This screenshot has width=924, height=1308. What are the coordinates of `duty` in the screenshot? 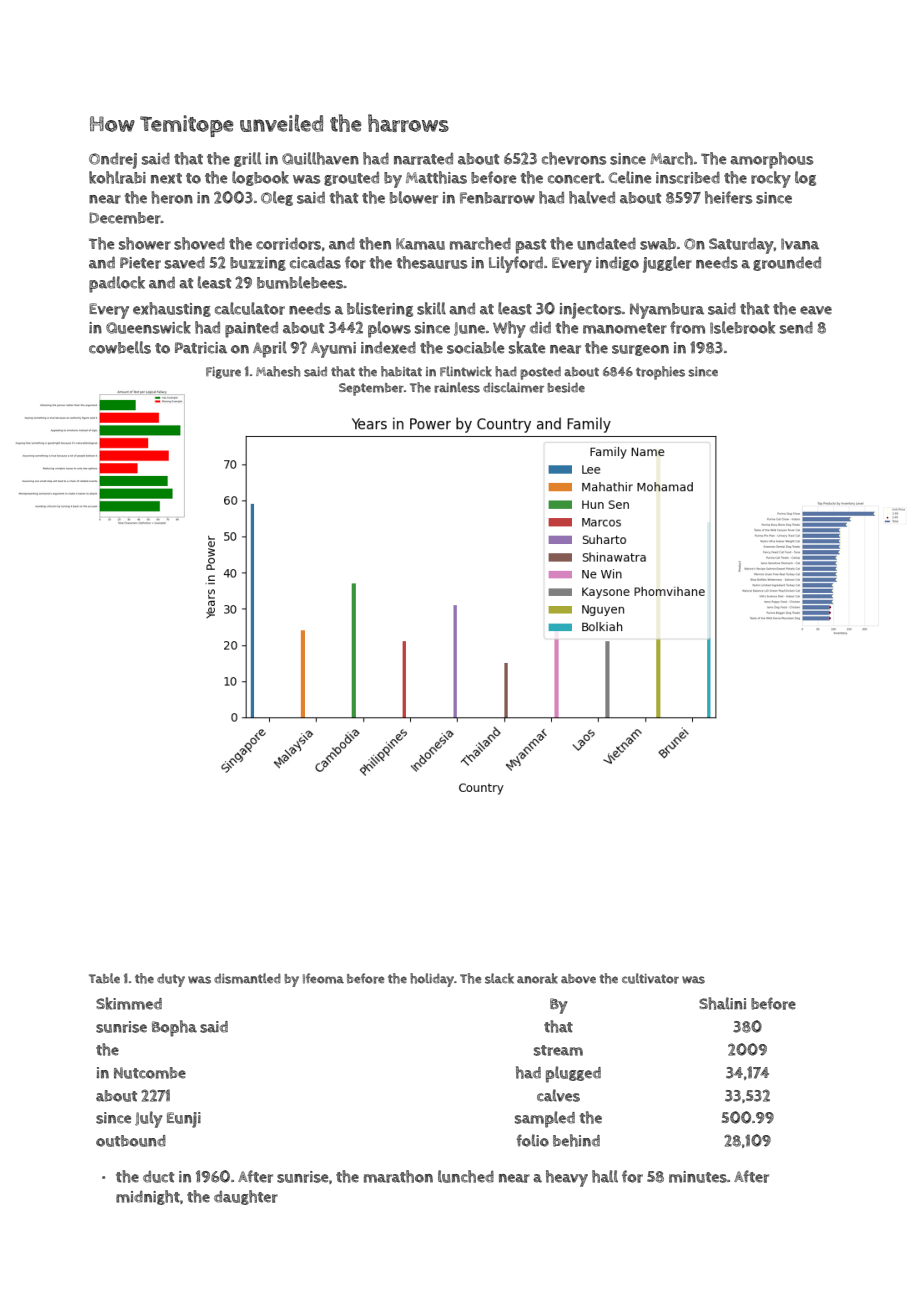 It's located at (171, 980).
